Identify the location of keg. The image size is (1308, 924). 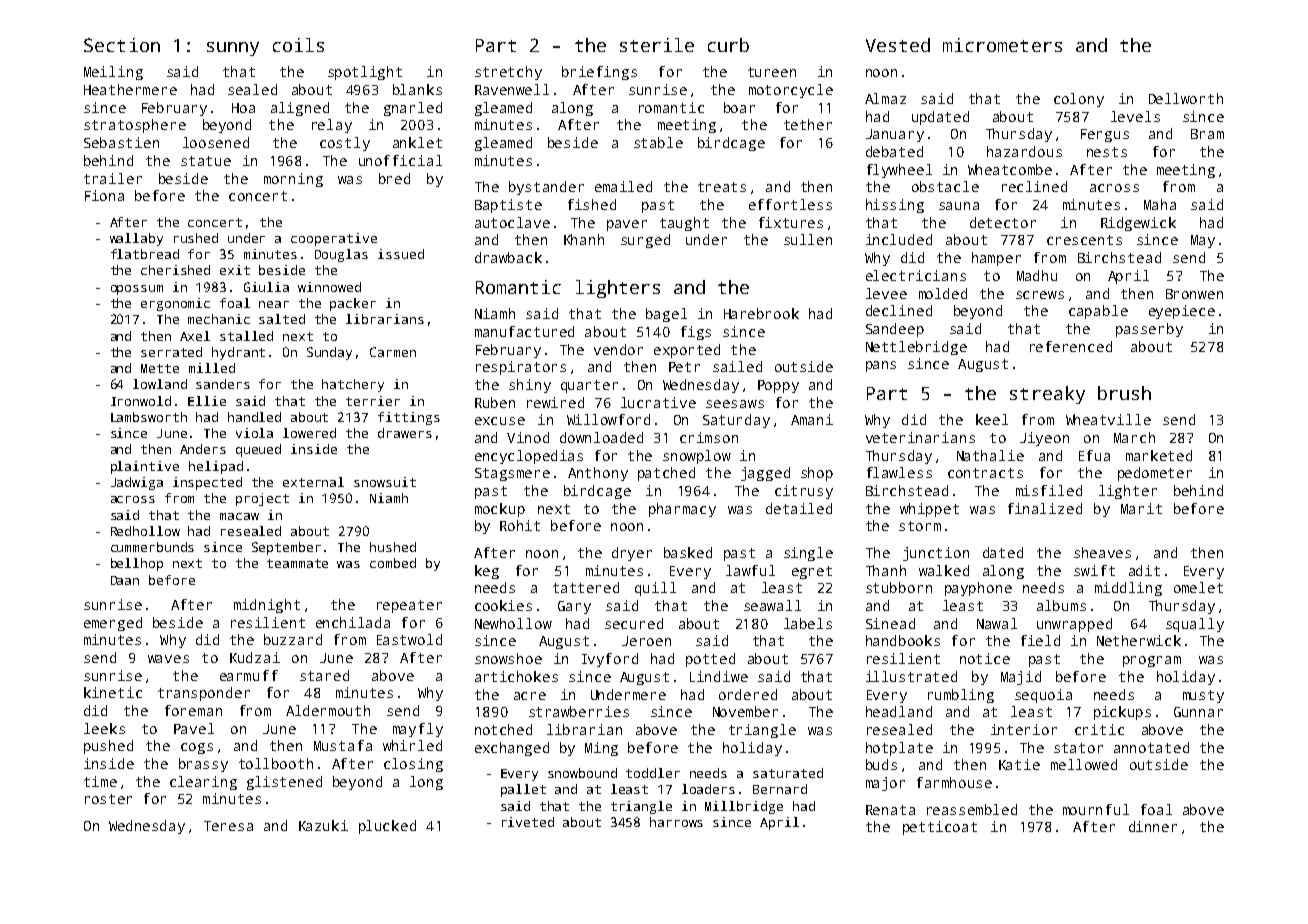
(487, 572).
